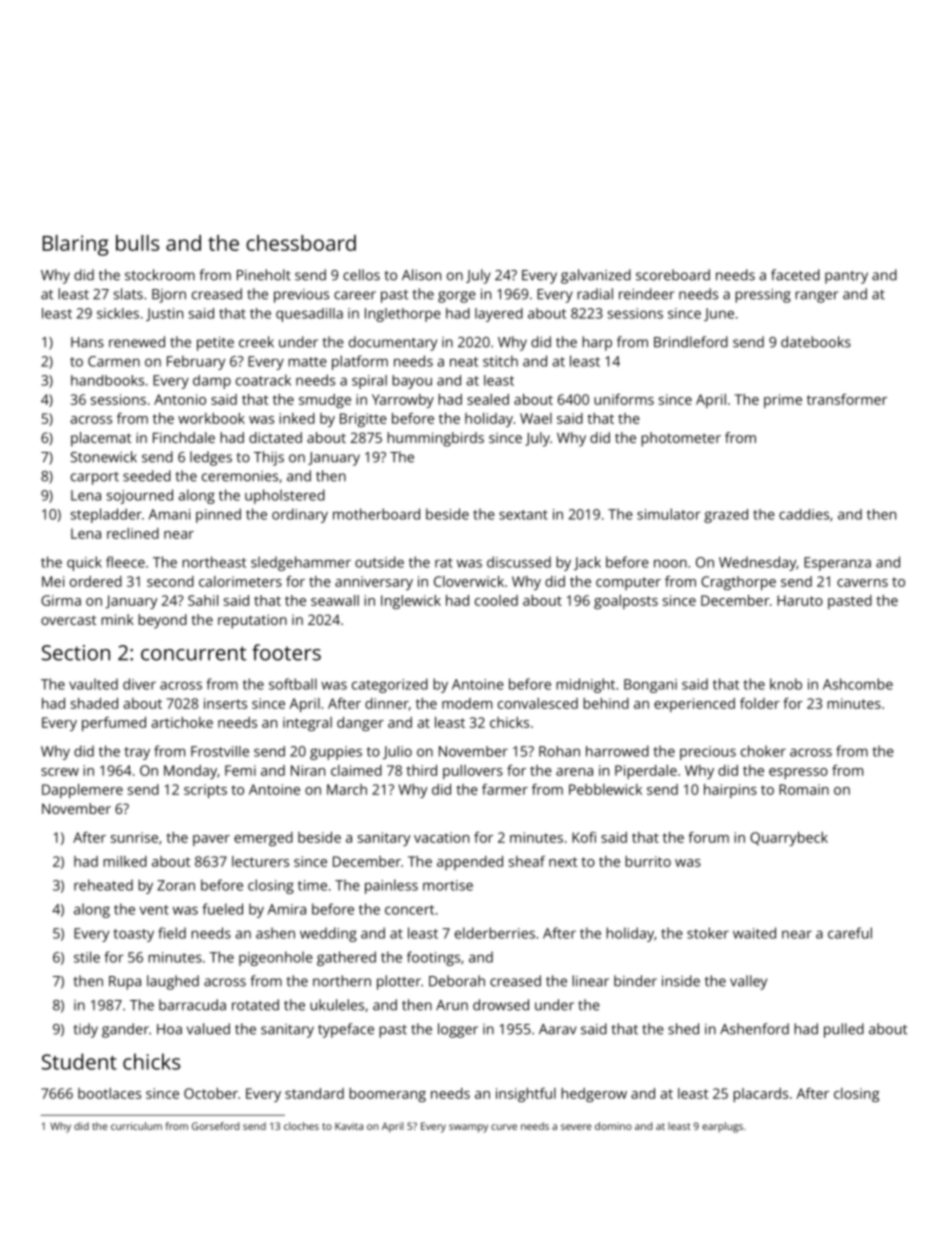 The width and height of the screenshot is (952, 1233). I want to click on Quarrybeck, so click(789, 839).
